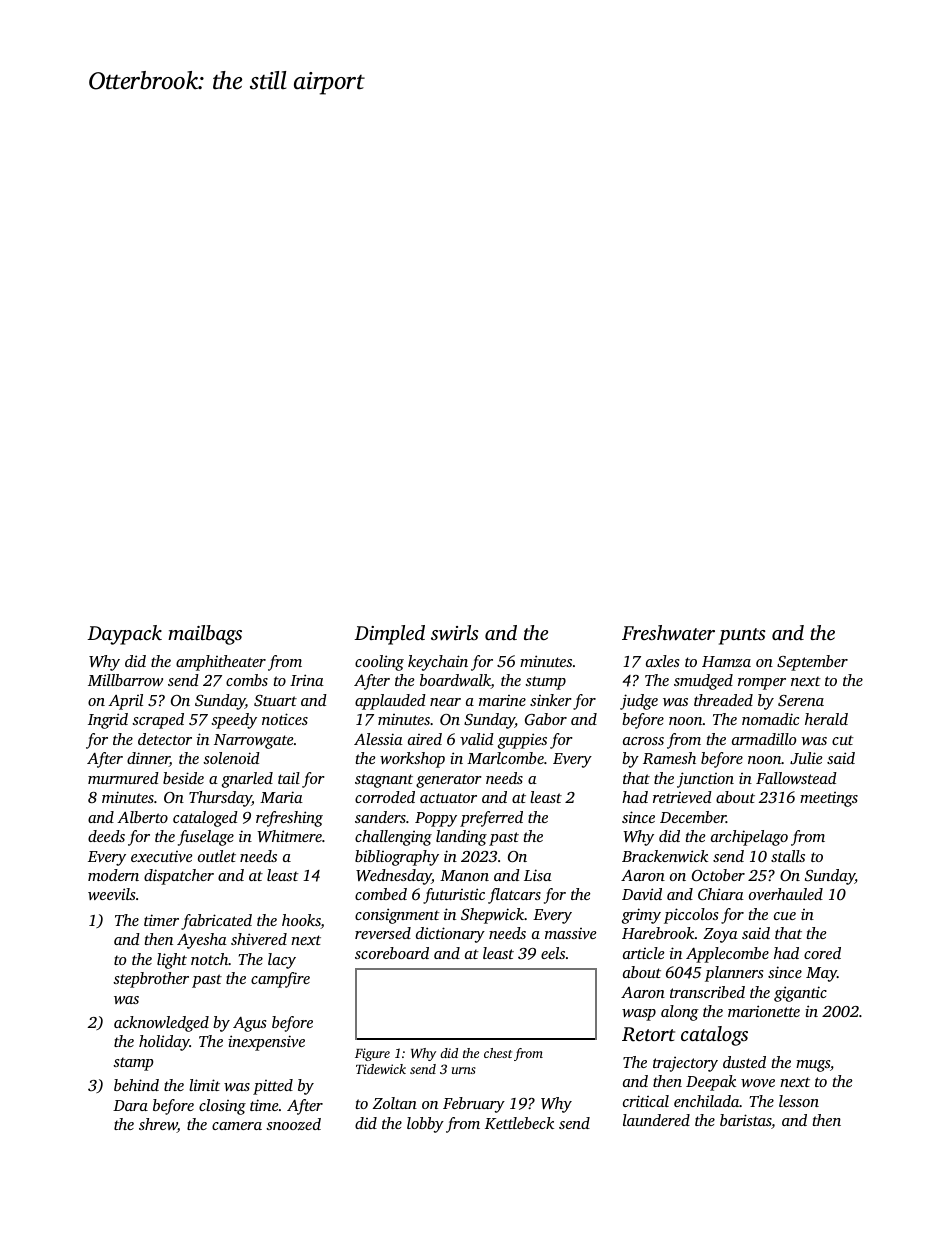  Describe the element at coordinates (746, 1121) in the image. I see `baristas` at that location.
